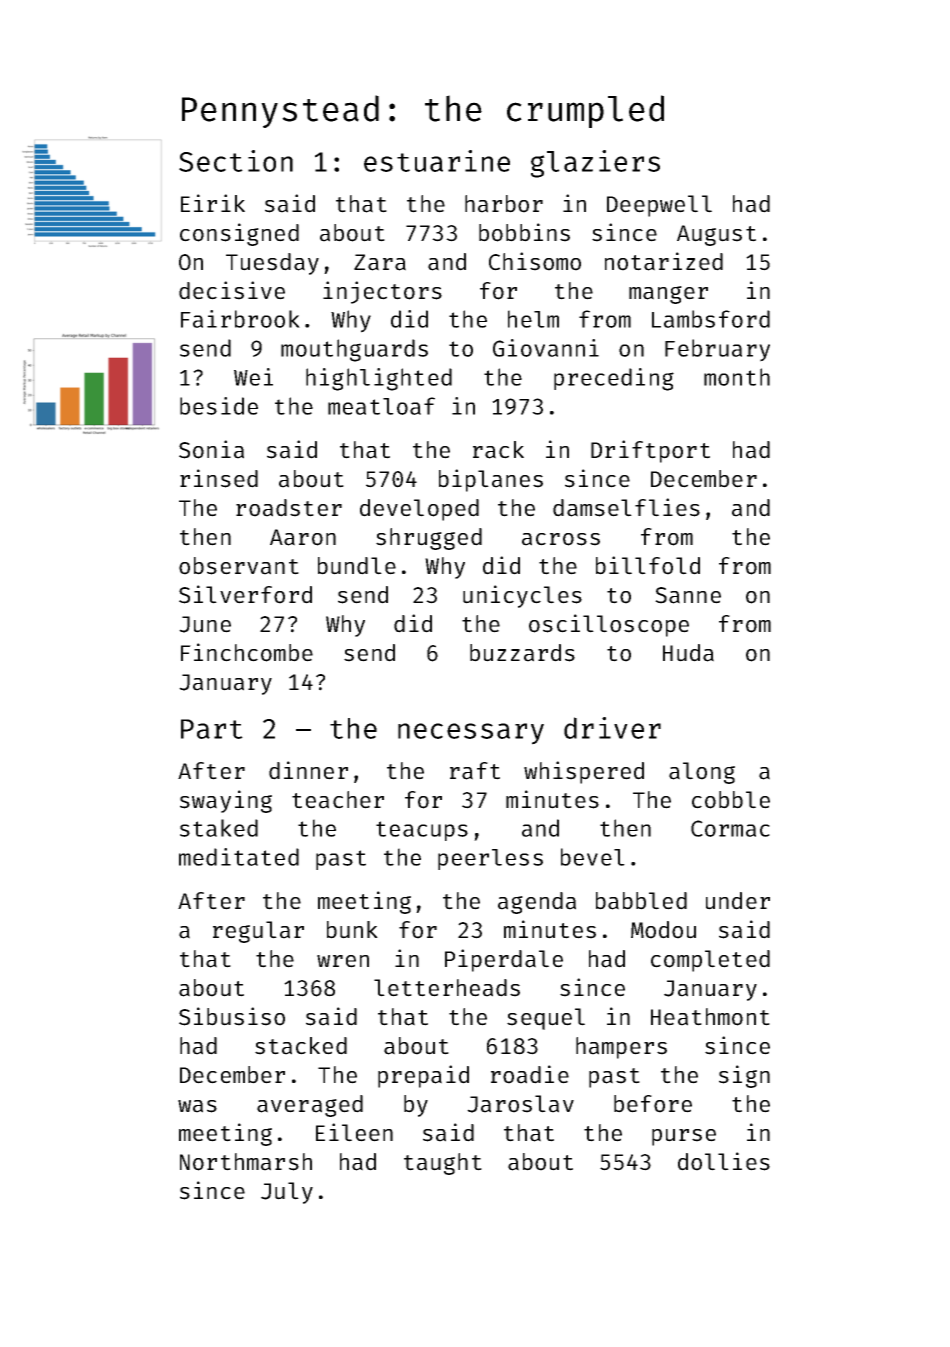 Image resolution: width=950 pixels, height=1347 pixels. Describe the element at coordinates (352, 930) in the screenshot. I see `bunk` at that location.
